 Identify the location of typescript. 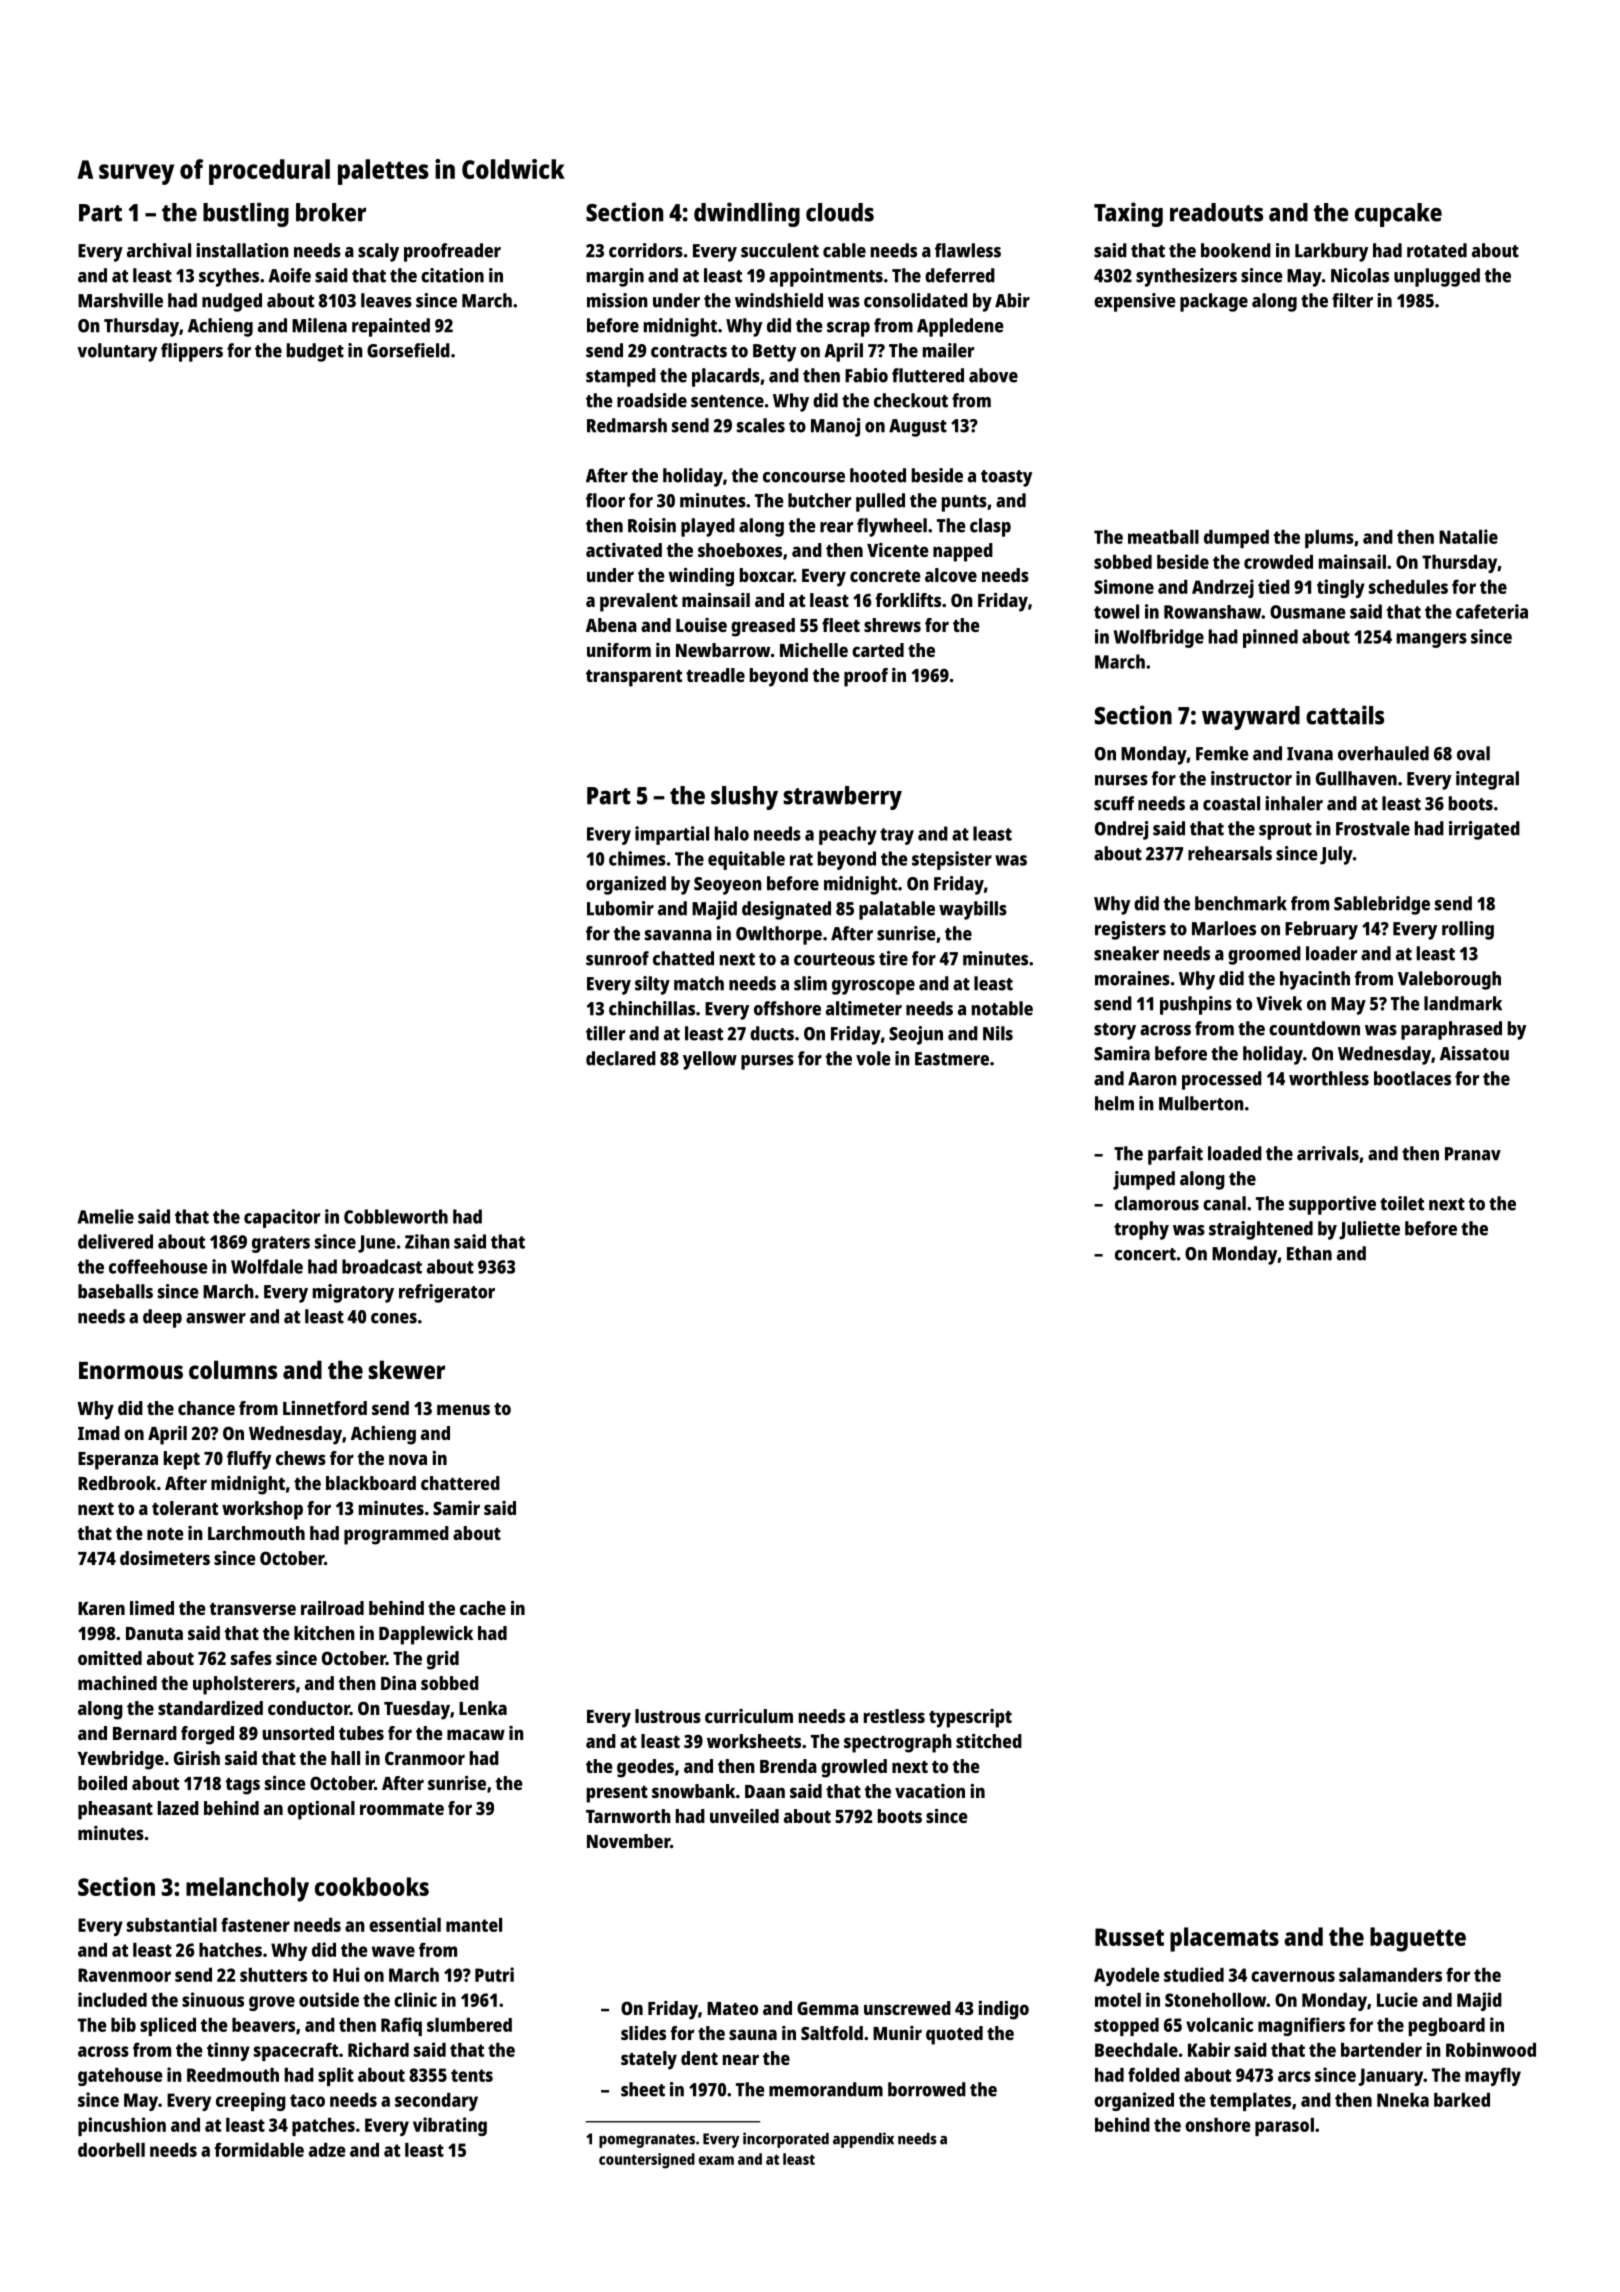
(970, 1718).
